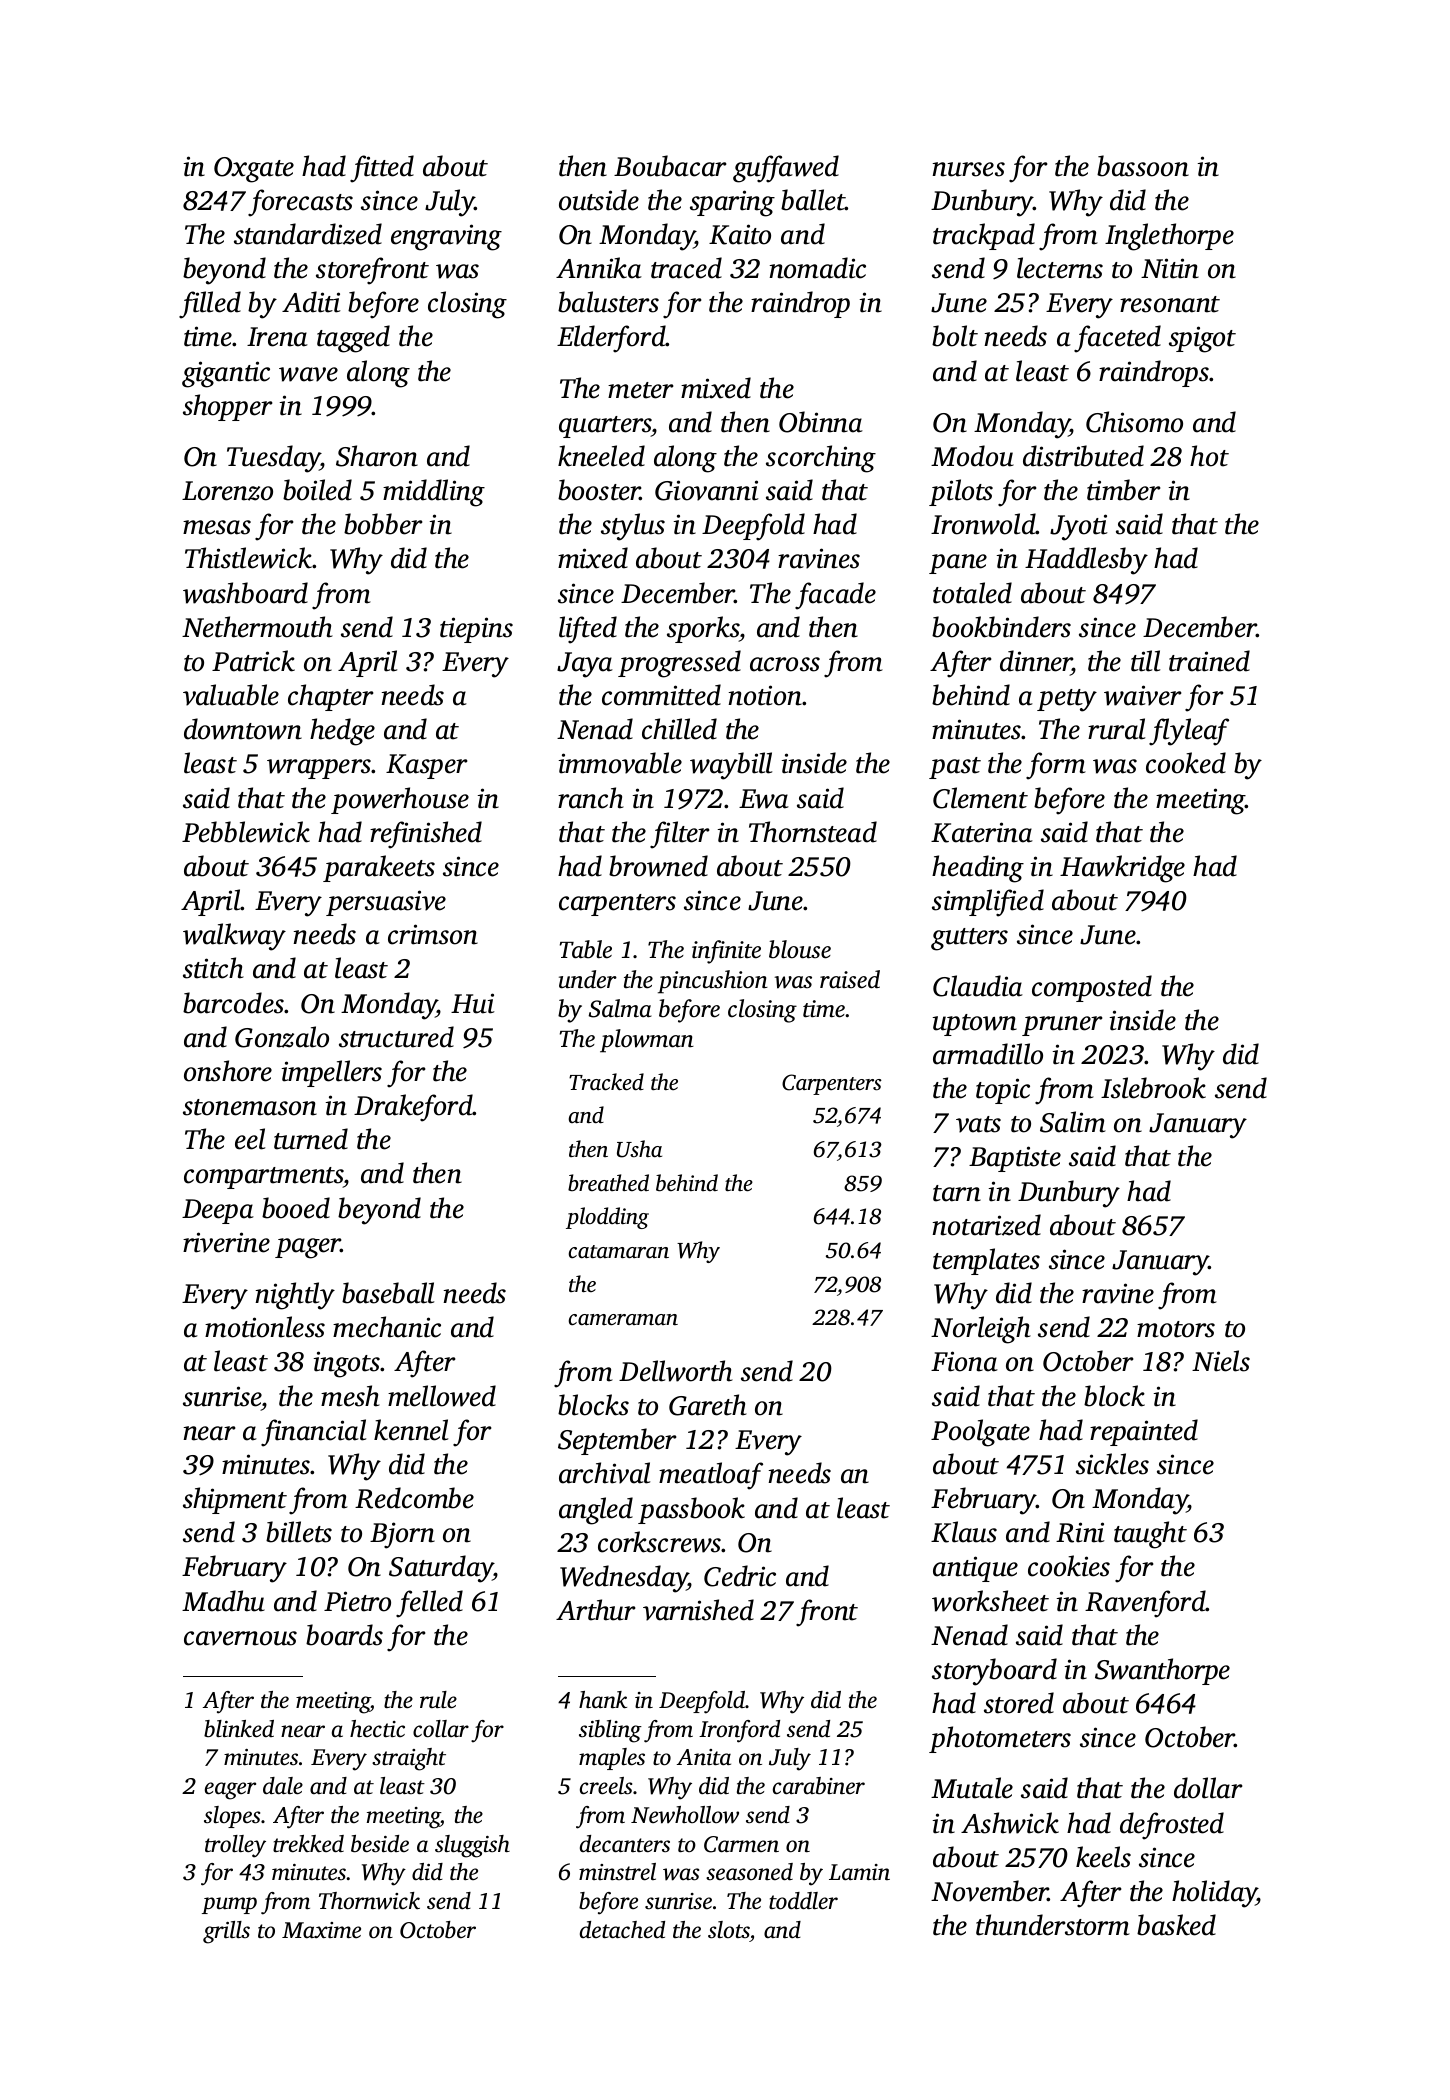  What do you see at coordinates (382, 169) in the image?
I see `fitted` at bounding box center [382, 169].
